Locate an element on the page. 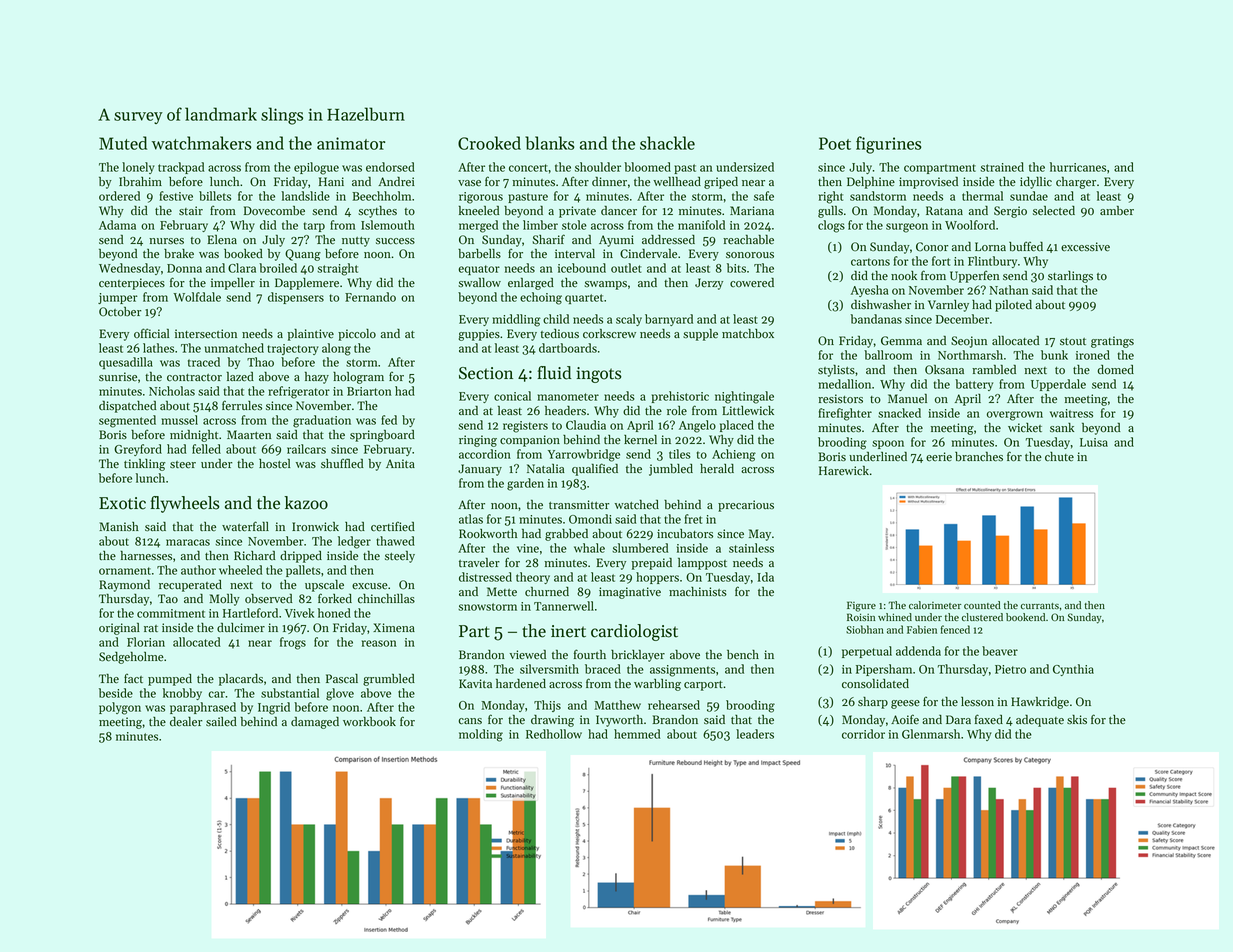 The height and width of the document is (952, 1233). gratings is located at coordinates (1112, 342).
